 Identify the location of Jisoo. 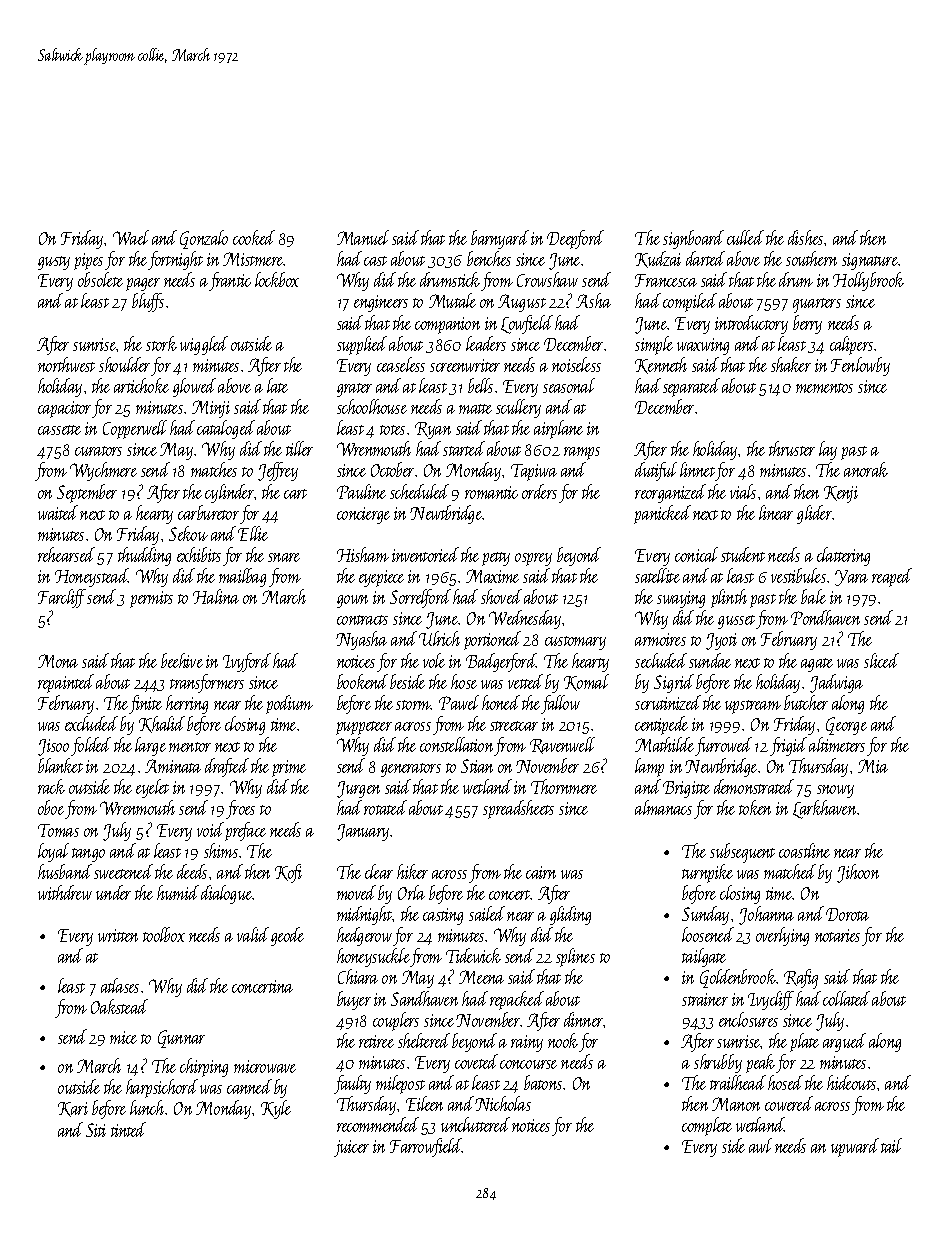
(53, 747).
